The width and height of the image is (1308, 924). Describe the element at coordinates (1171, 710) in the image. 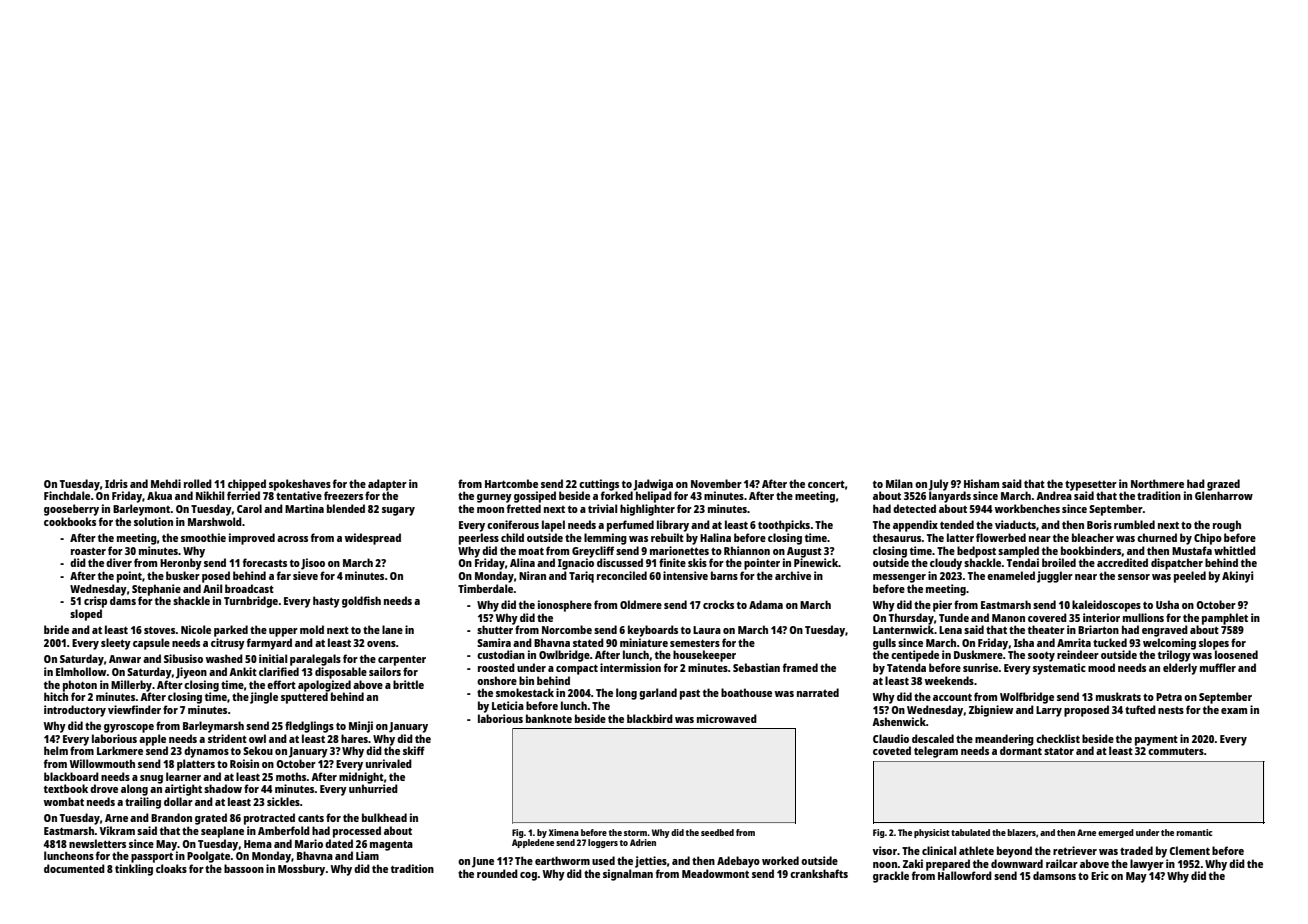

I see `nests` at that location.
